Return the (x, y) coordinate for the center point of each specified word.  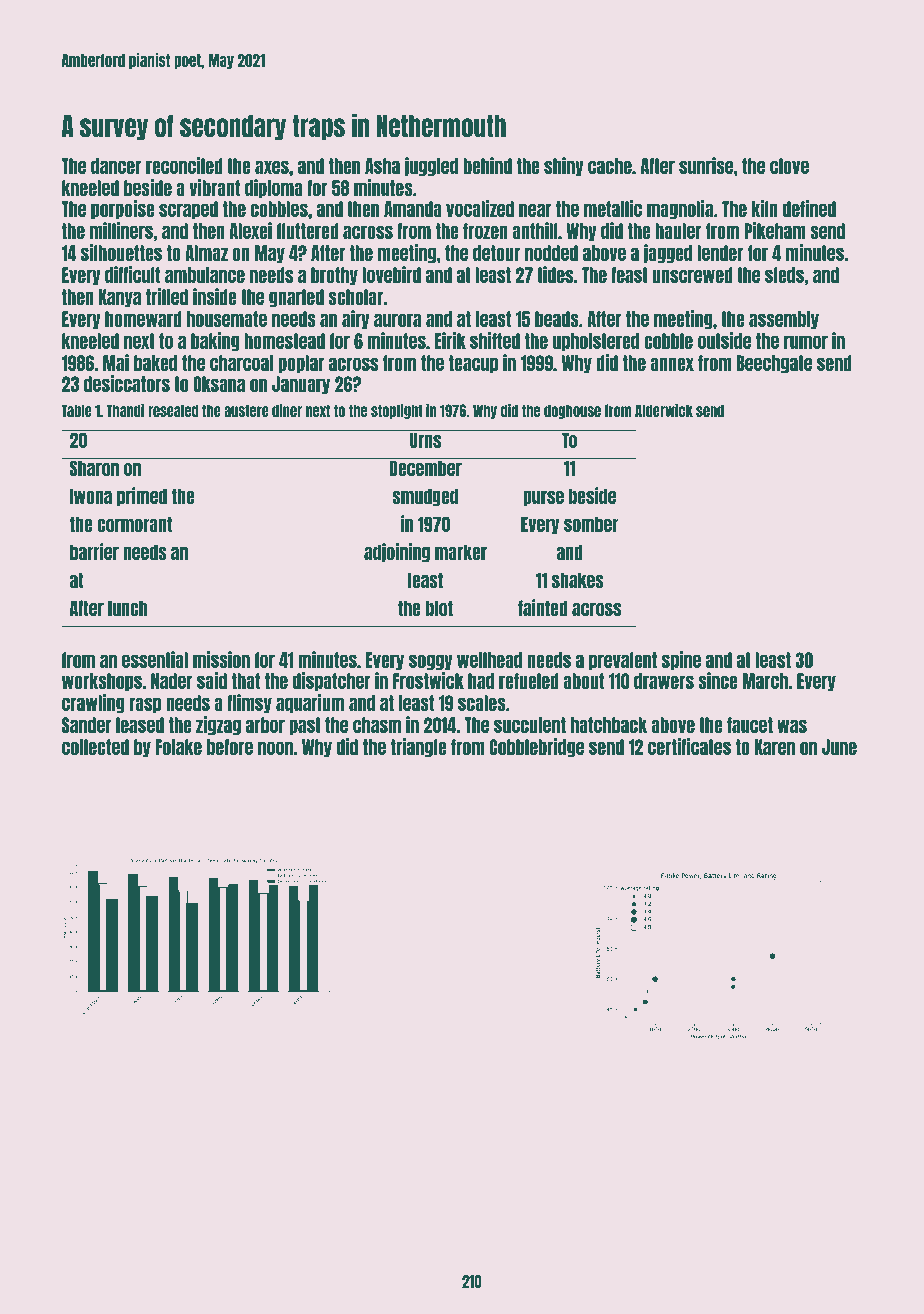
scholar (356, 297)
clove (789, 166)
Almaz (206, 253)
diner (287, 410)
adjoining (397, 552)
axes (272, 167)
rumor (806, 342)
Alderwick (664, 410)
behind (487, 165)
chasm (377, 725)
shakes (578, 580)
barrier (94, 551)
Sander (87, 725)
